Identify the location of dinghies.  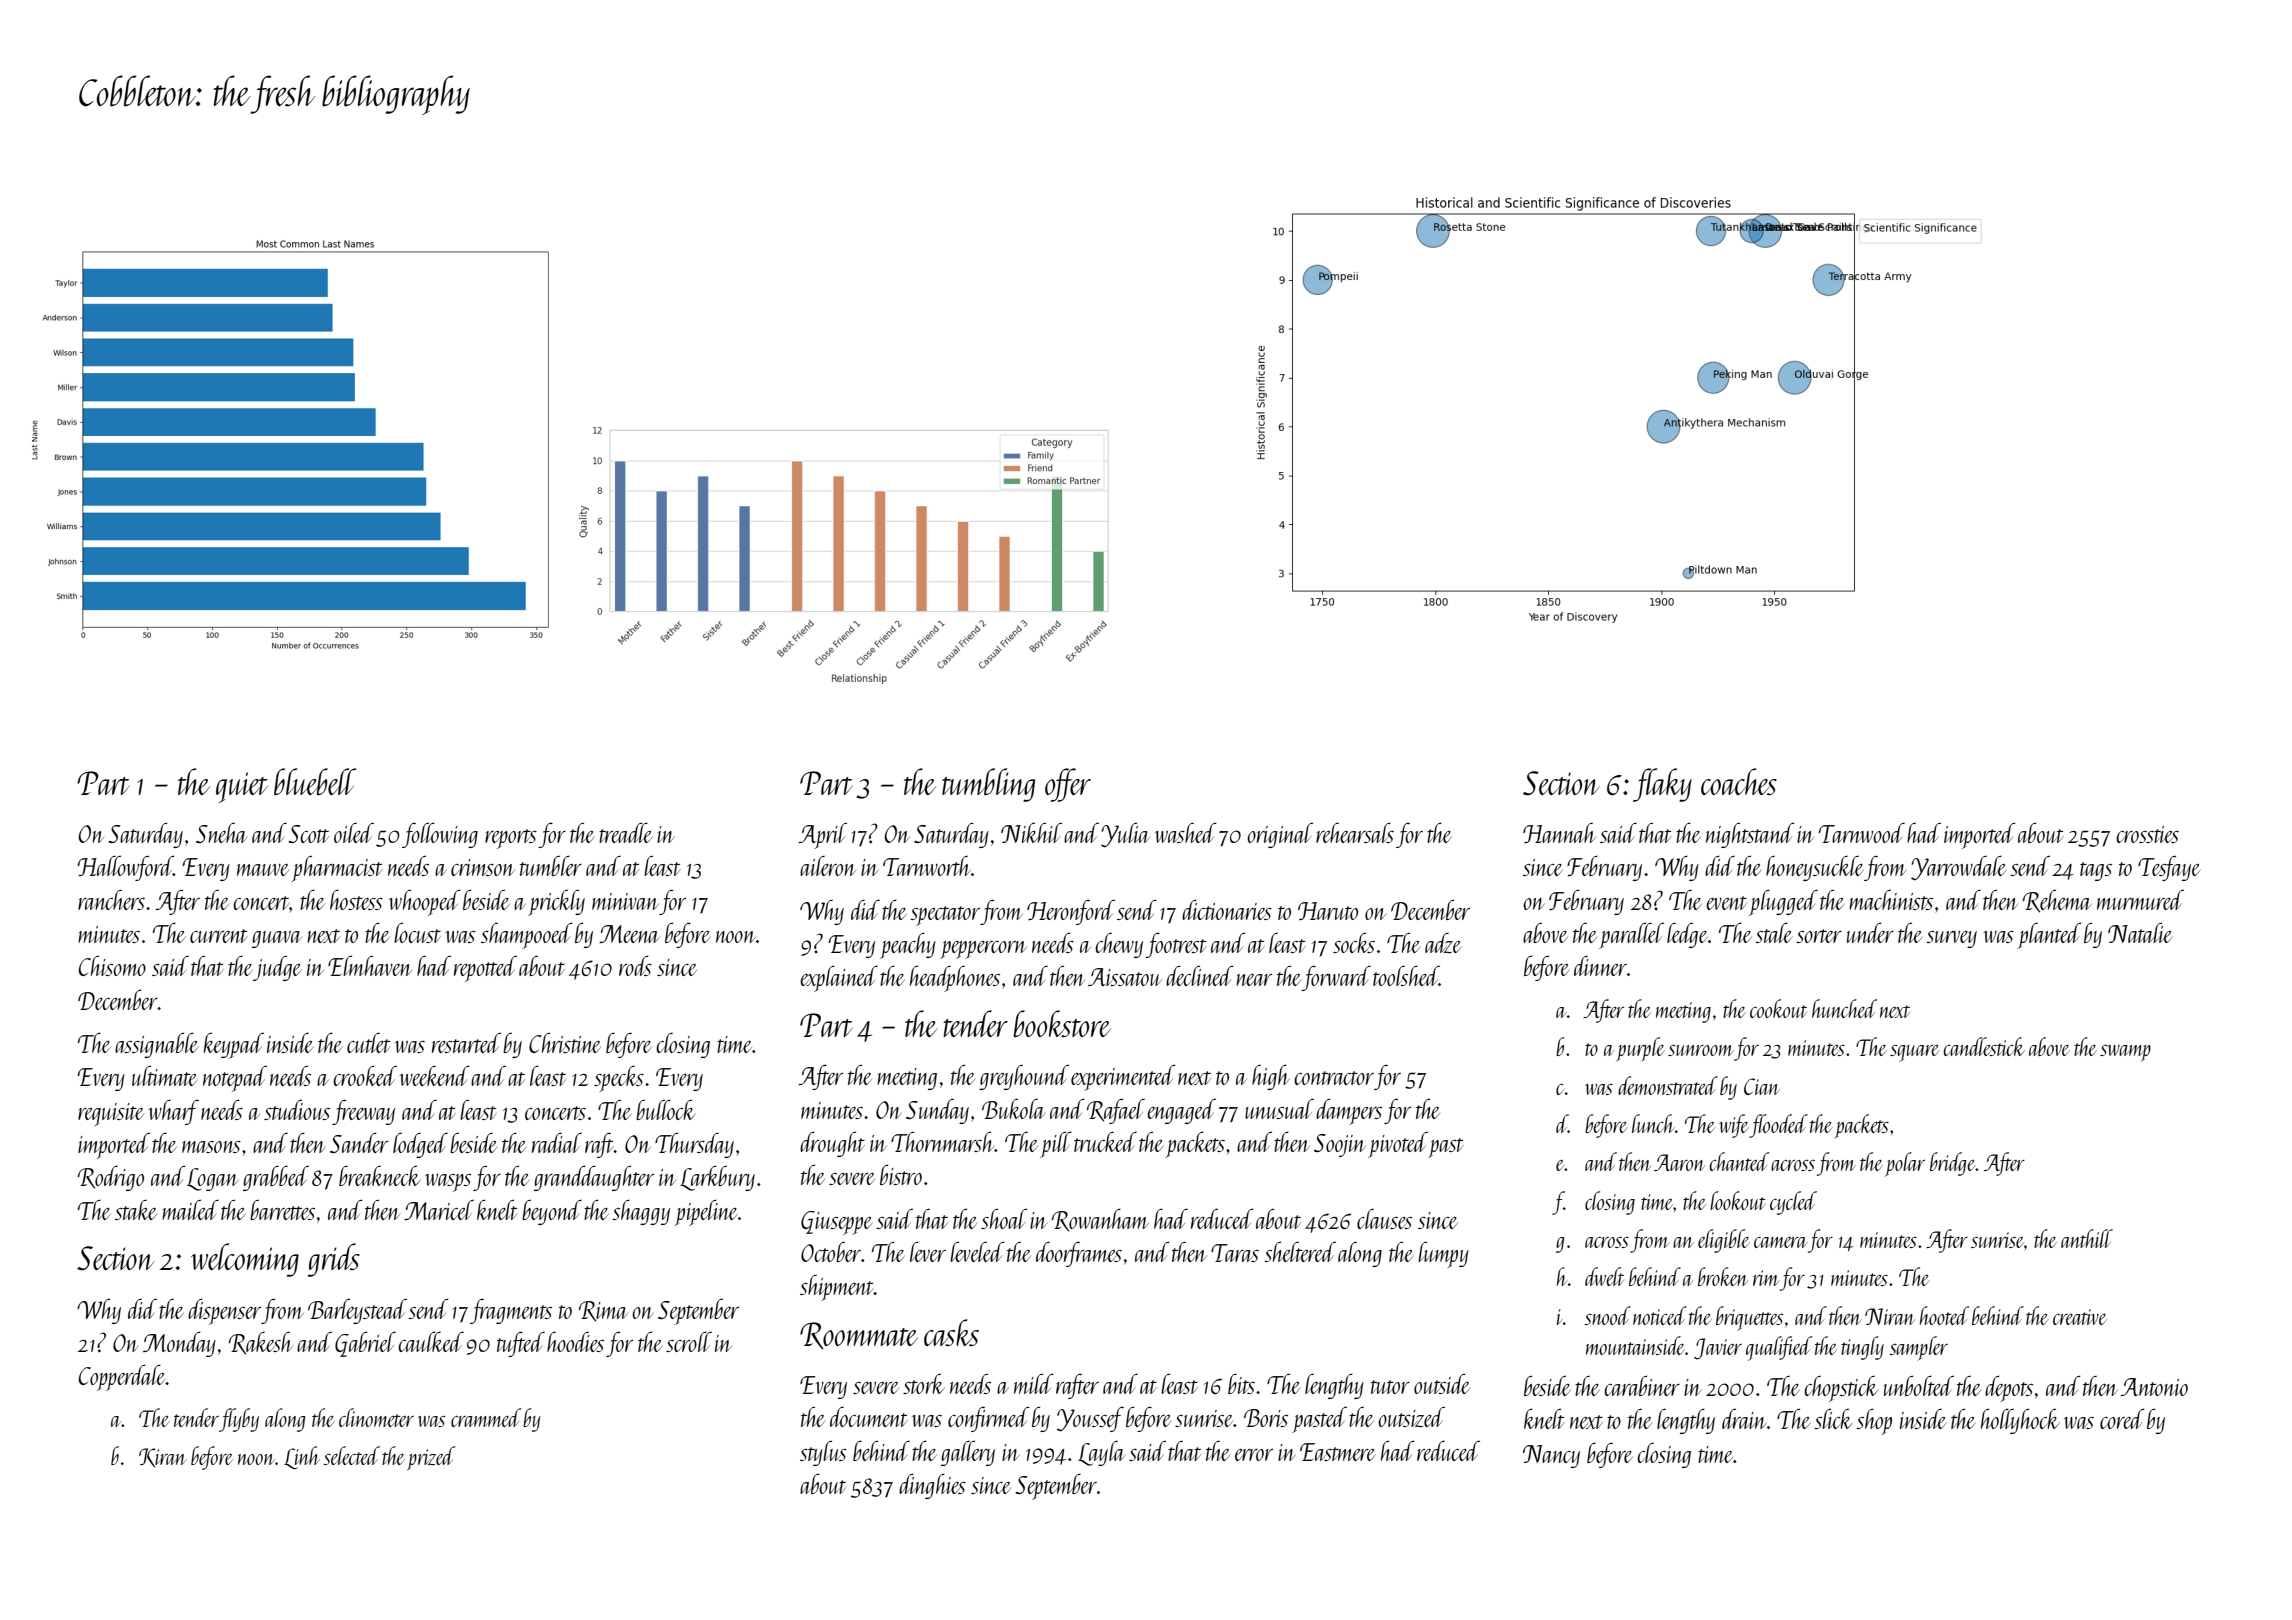
(932, 1486).
